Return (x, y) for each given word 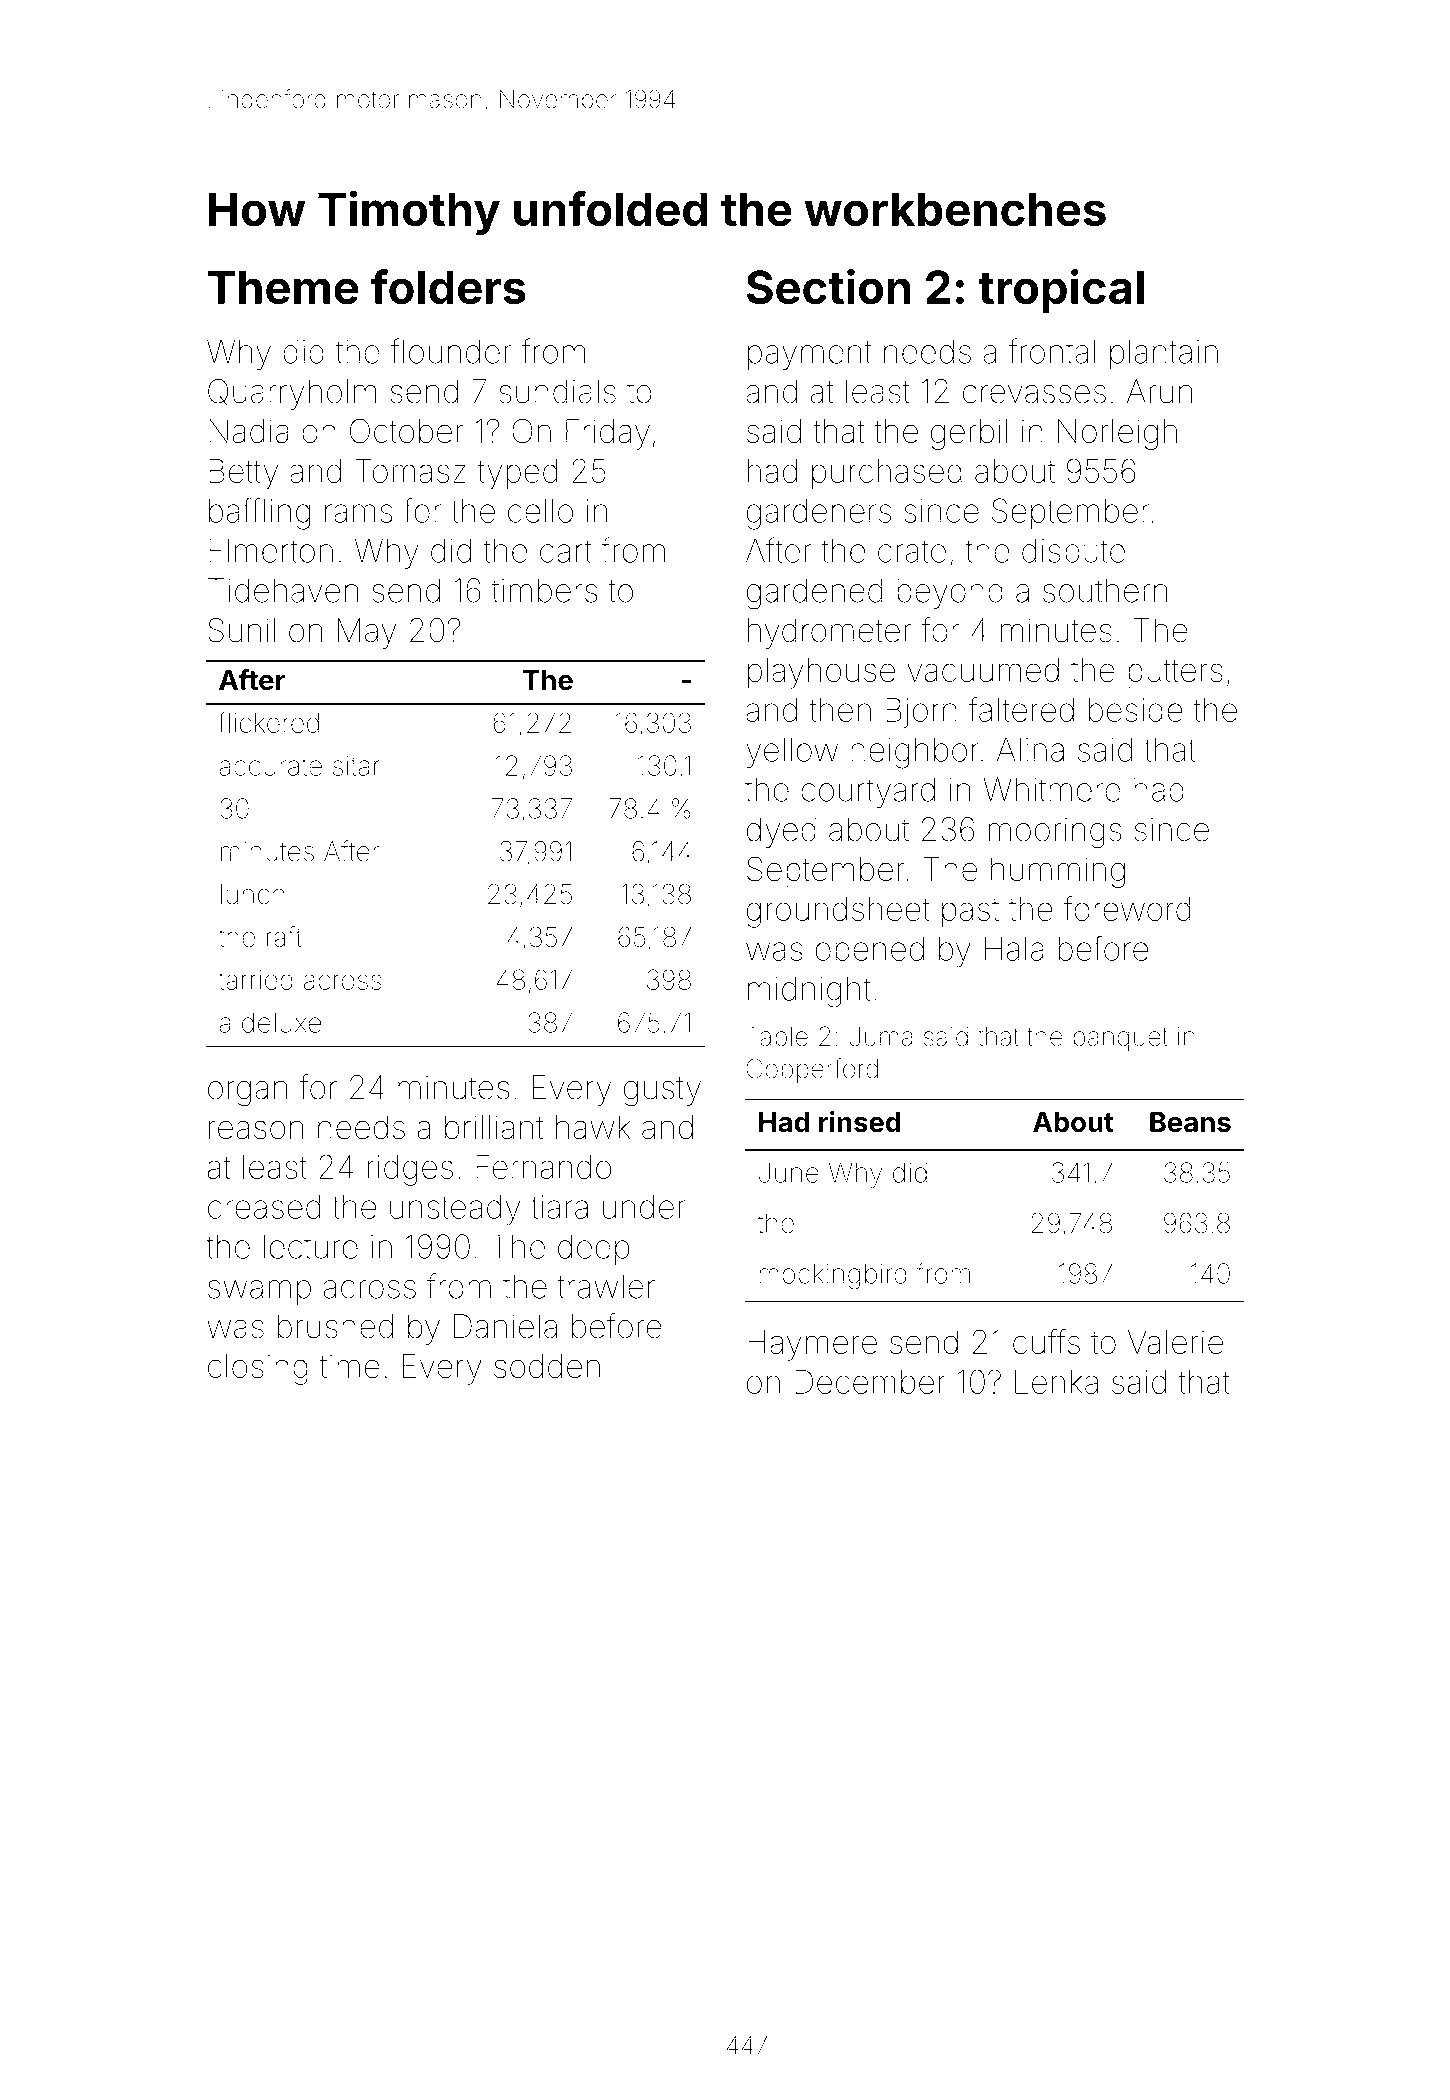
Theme (282, 287)
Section (829, 286)
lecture (310, 1246)
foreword (1127, 908)
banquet (1120, 1039)
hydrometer (829, 633)
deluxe (281, 1022)
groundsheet (838, 912)
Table (777, 1036)
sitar (356, 766)
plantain (1164, 354)
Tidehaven (283, 590)
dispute (1073, 554)
